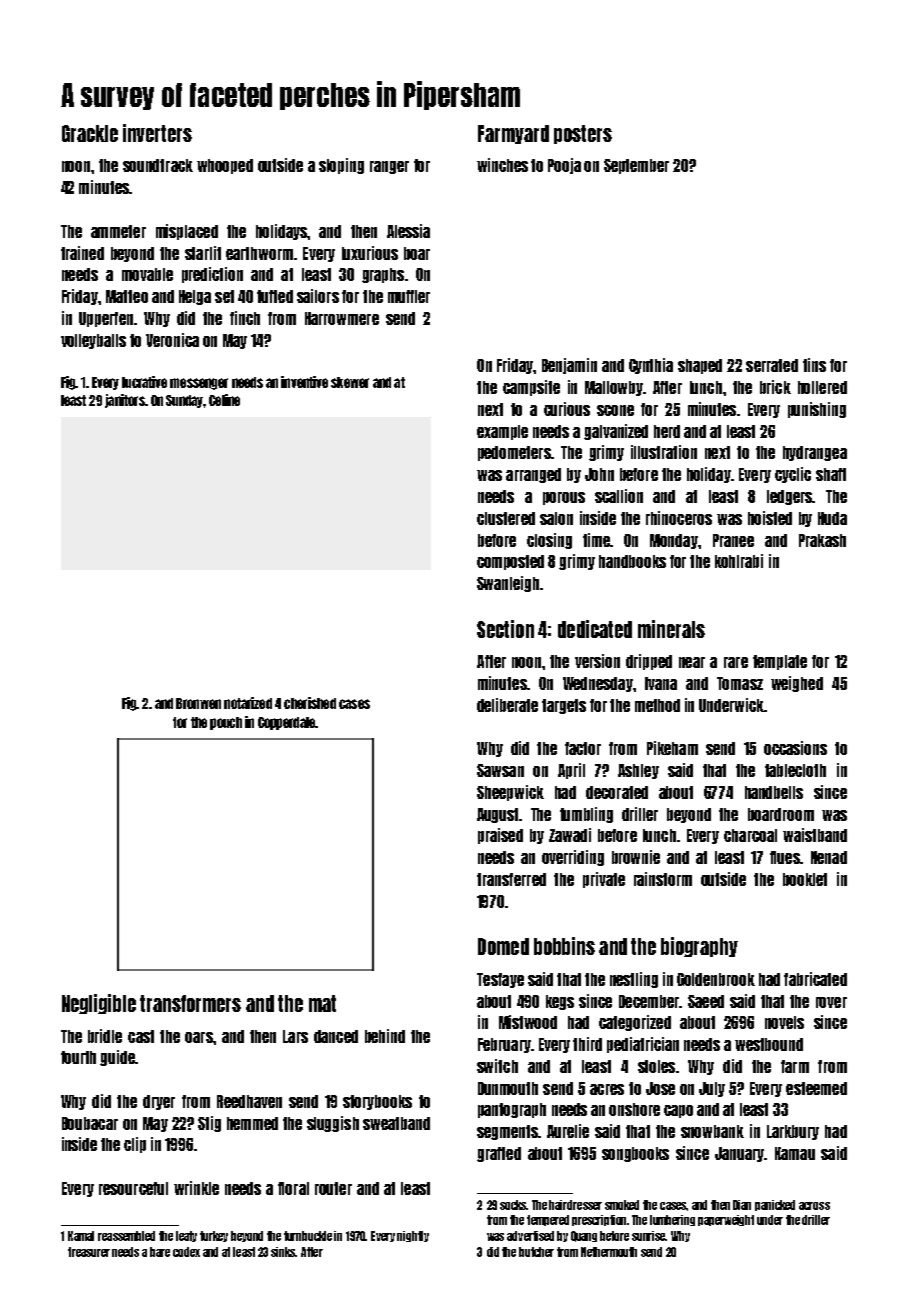 Image resolution: width=908 pixels, height=1316 pixels. What do you see at coordinates (635, 1023) in the screenshot?
I see `categorized` at bounding box center [635, 1023].
